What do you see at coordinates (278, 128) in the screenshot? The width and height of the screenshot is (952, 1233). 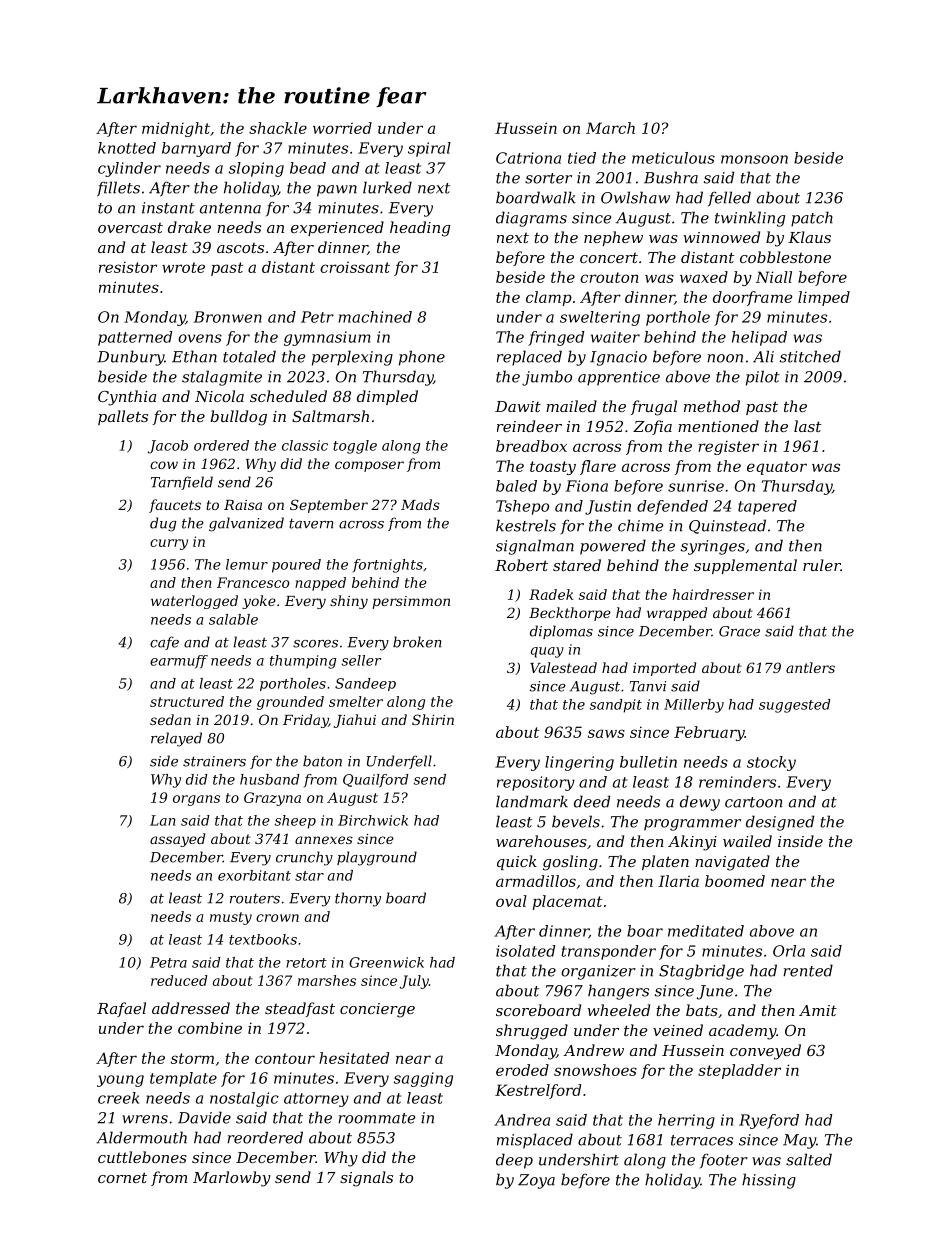 I see `shackle` at bounding box center [278, 128].
